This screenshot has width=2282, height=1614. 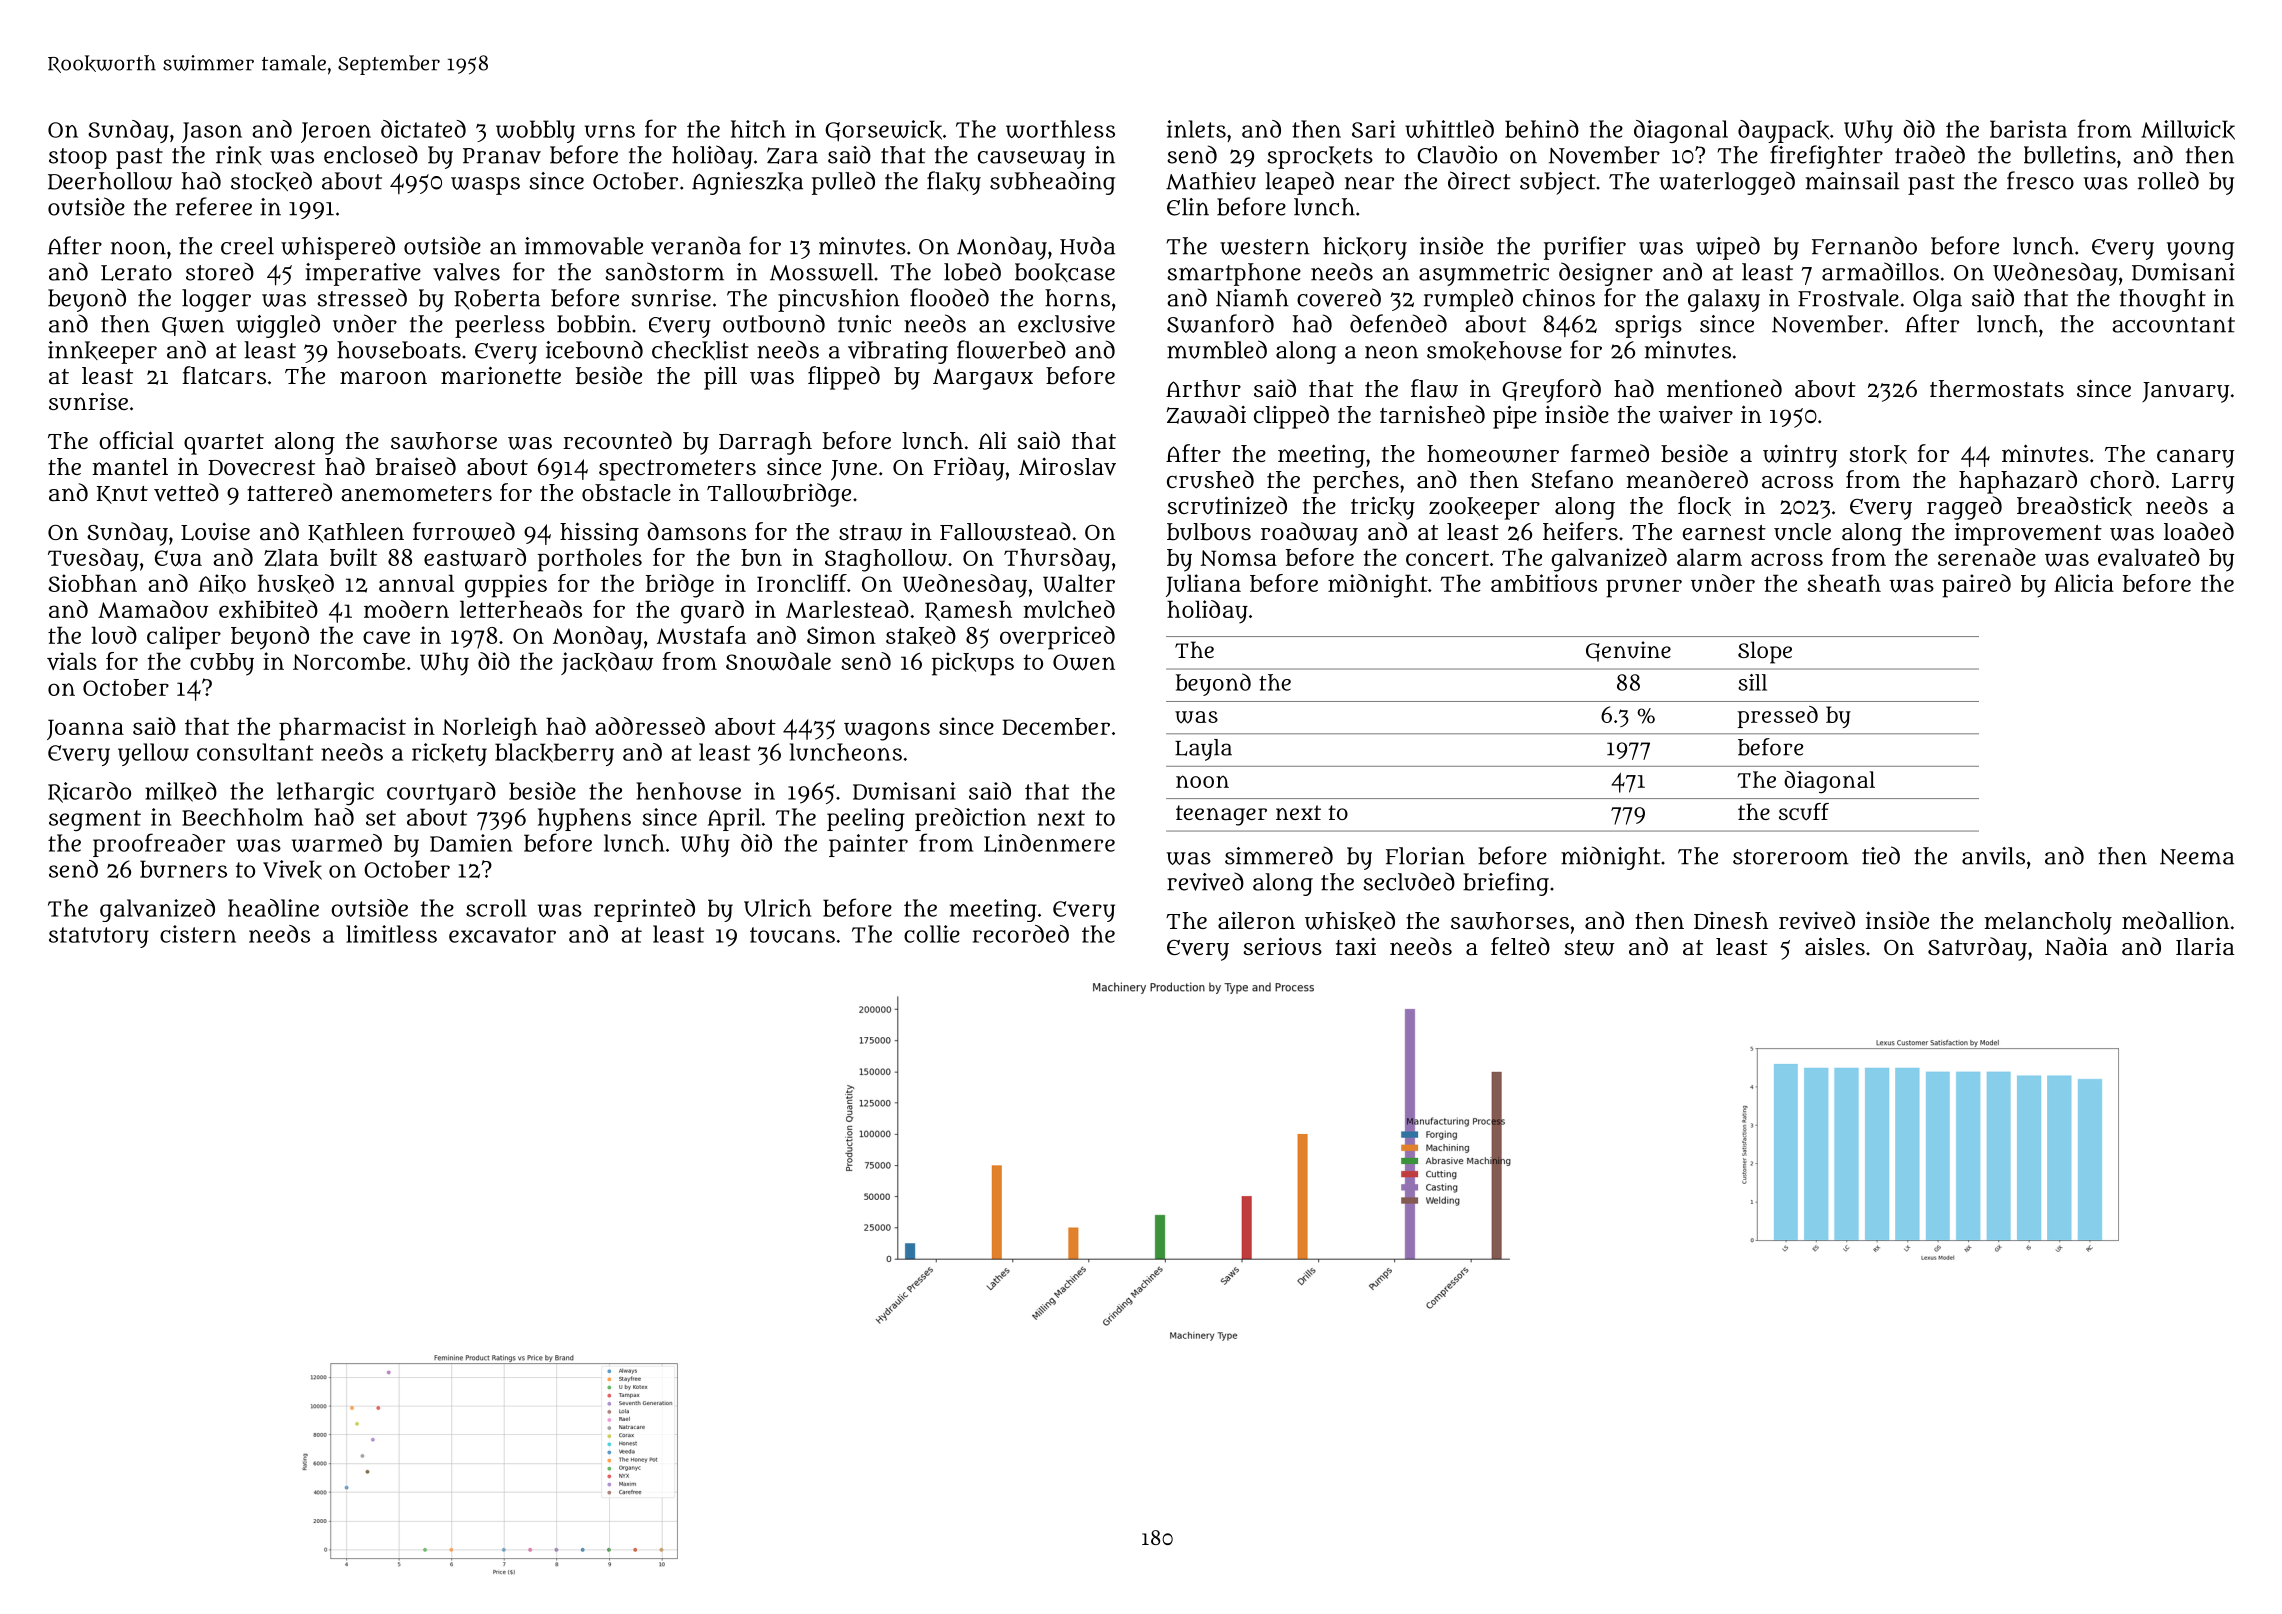 What do you see at coordinates (471, 843) in the screenshot?
I see `Damien` at bounding box center [471, 843].
